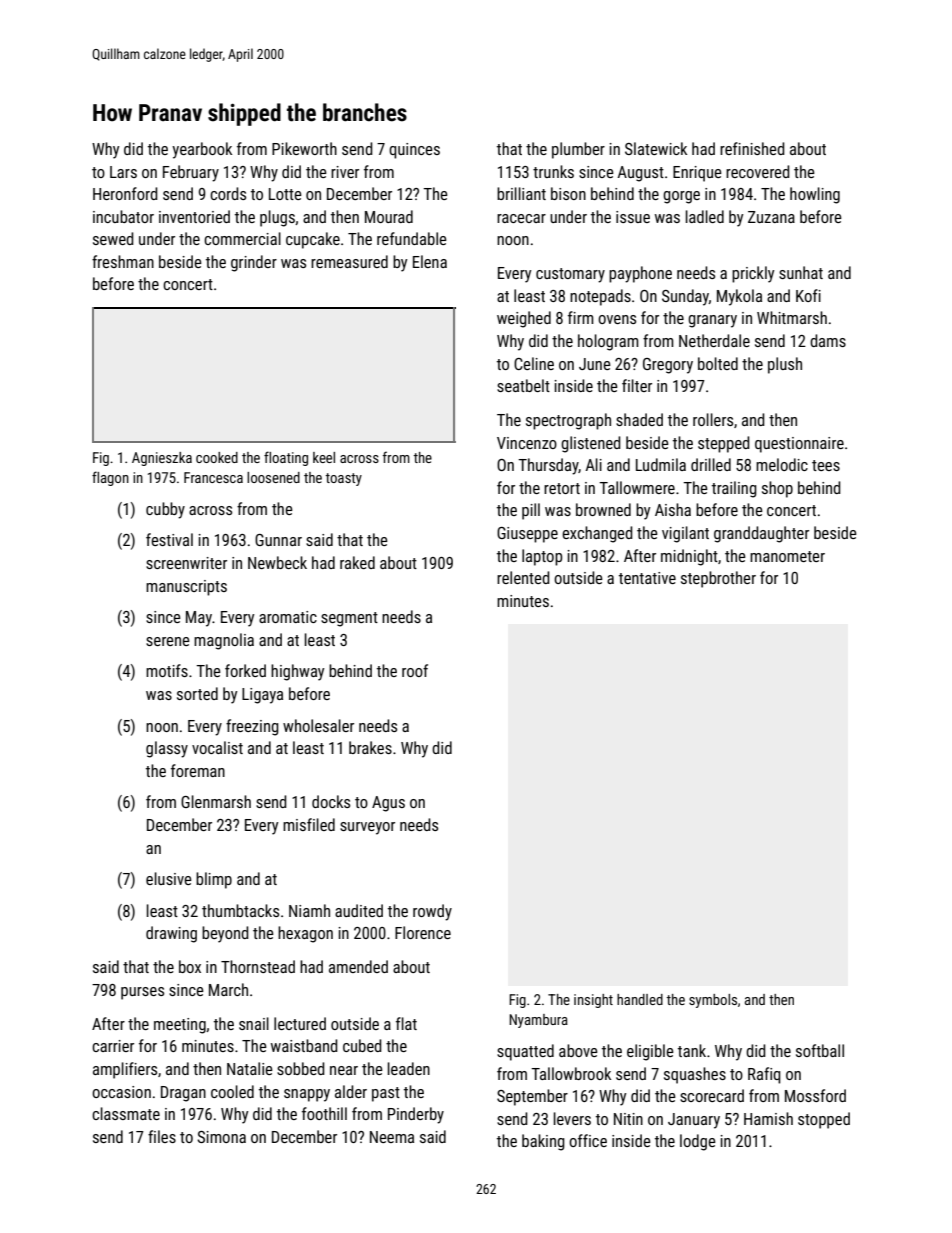 The image size is (952, 1233). Describe the element at coordinates (162, 1136) in the screenshot. I see `files` at that location.
